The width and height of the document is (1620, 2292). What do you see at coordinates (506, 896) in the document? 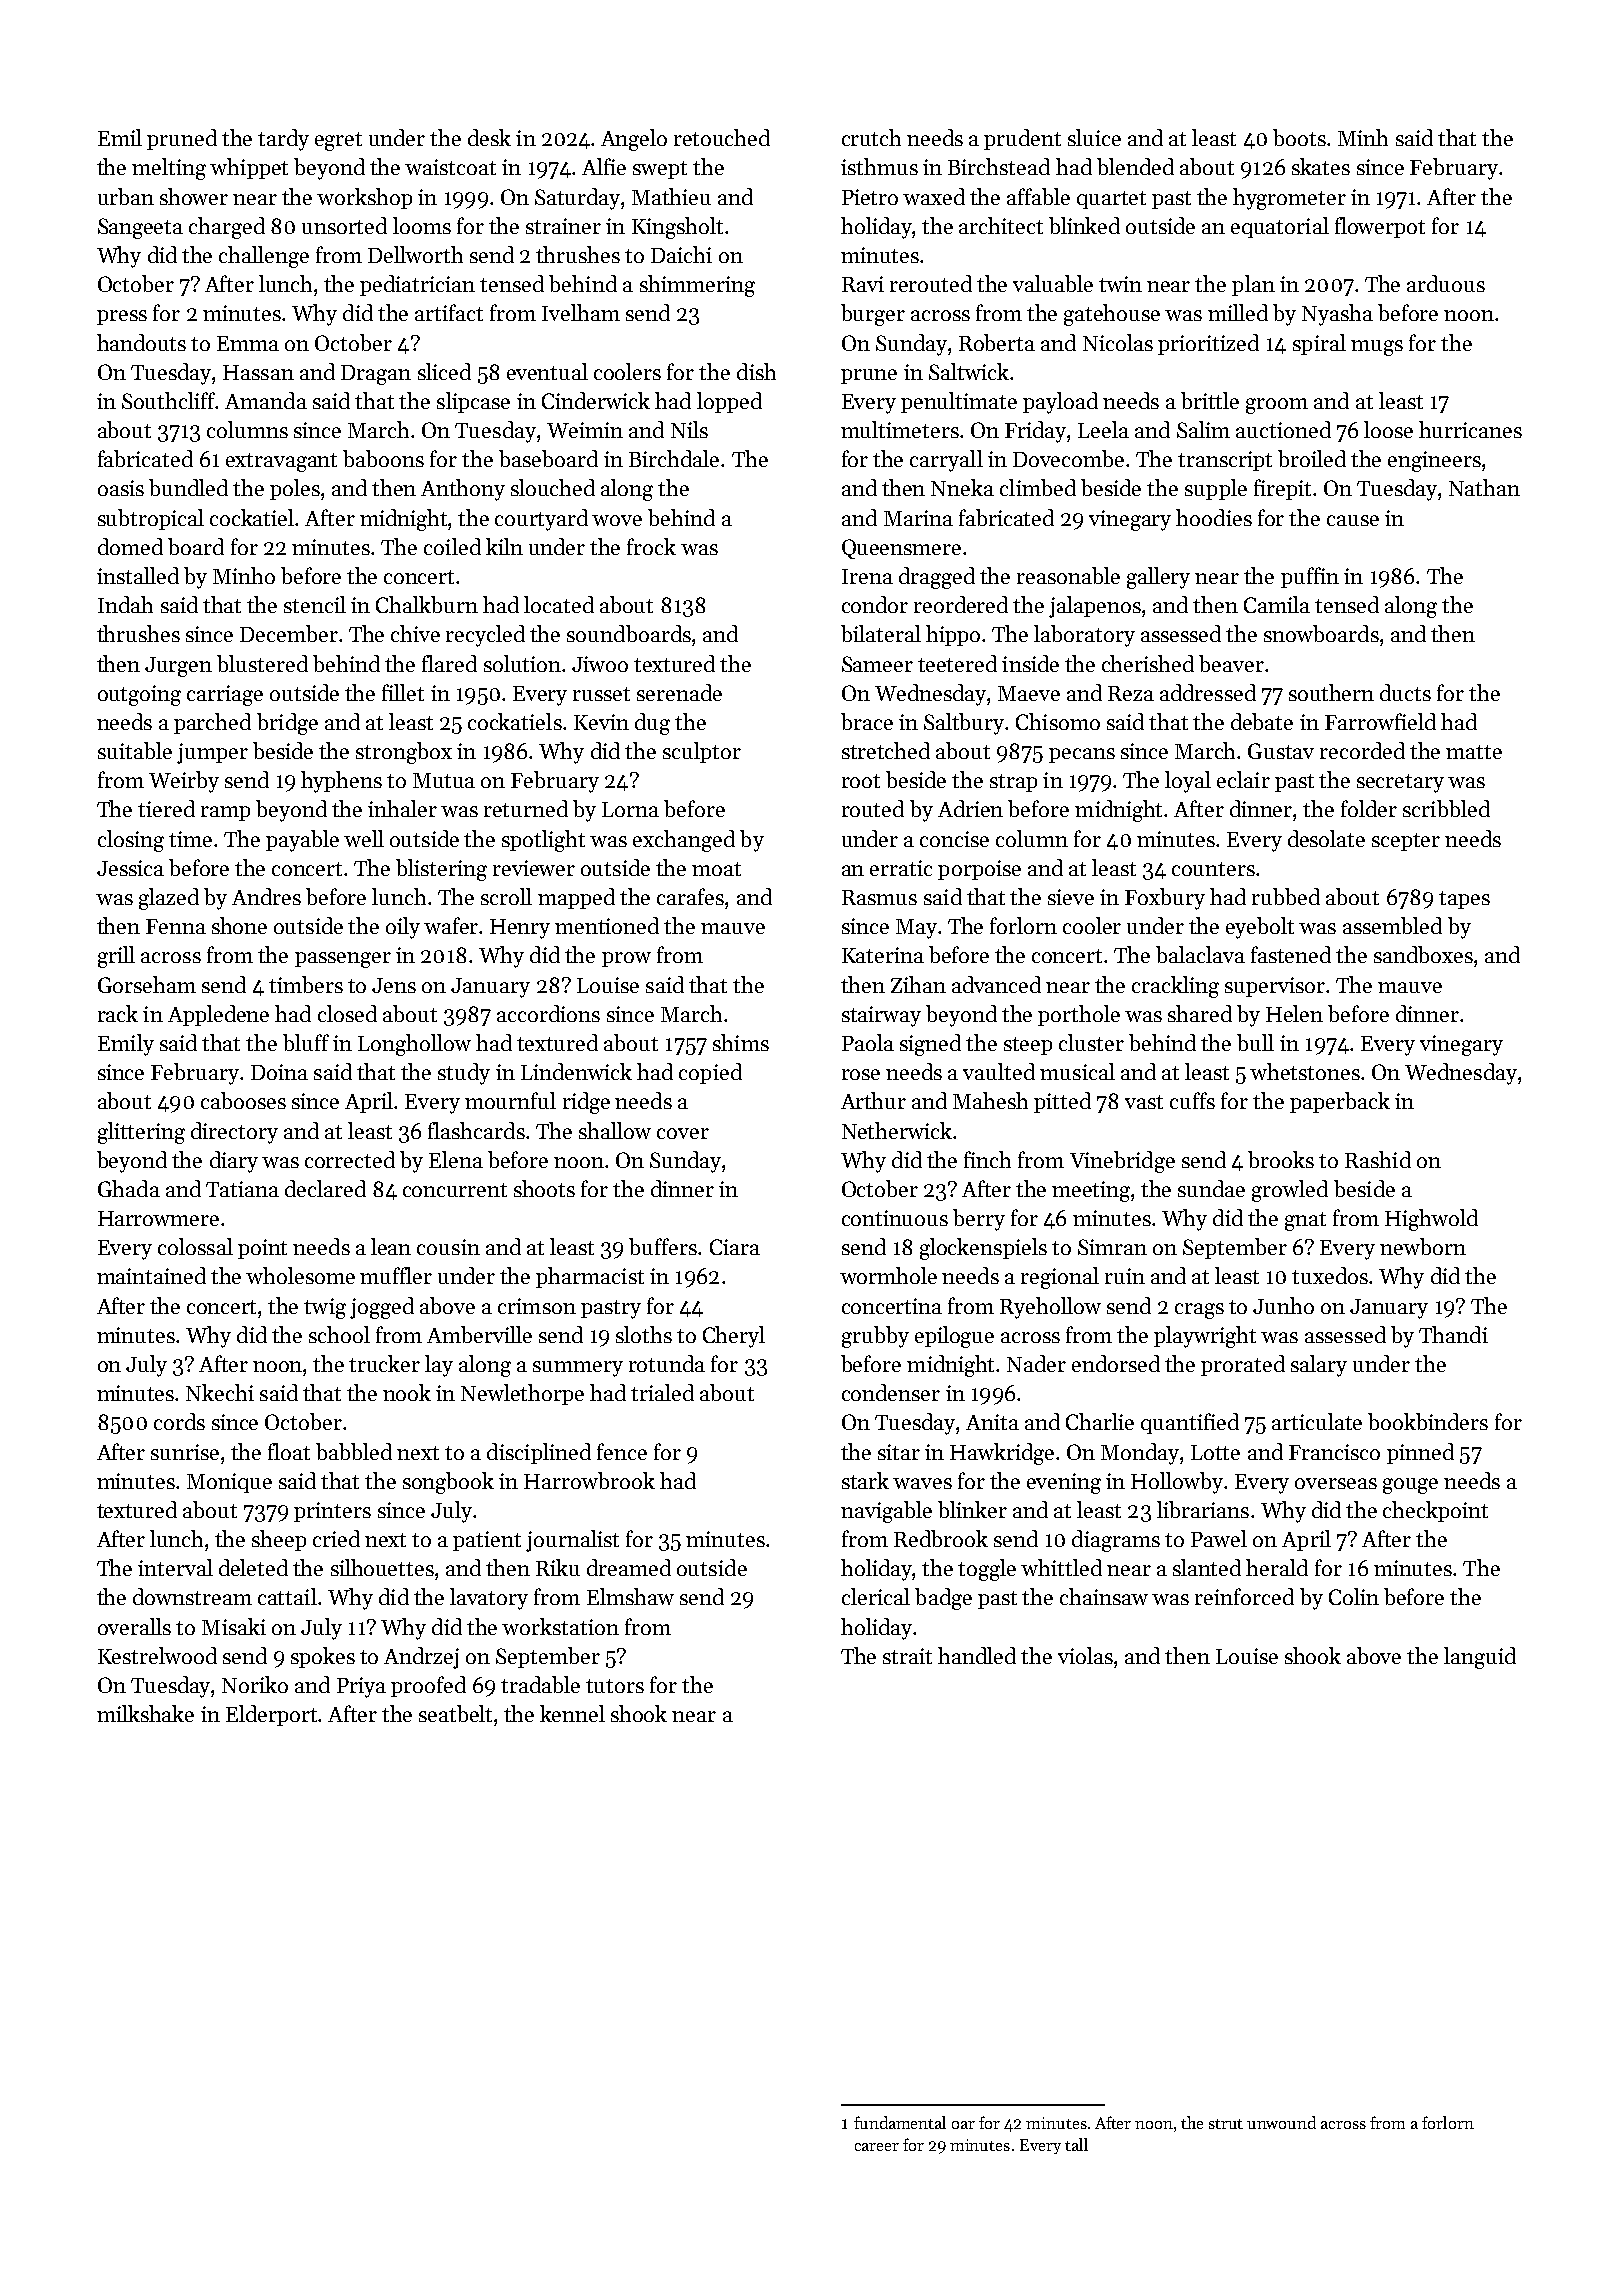
I see `scroll` at bounding box center [506, 896].
